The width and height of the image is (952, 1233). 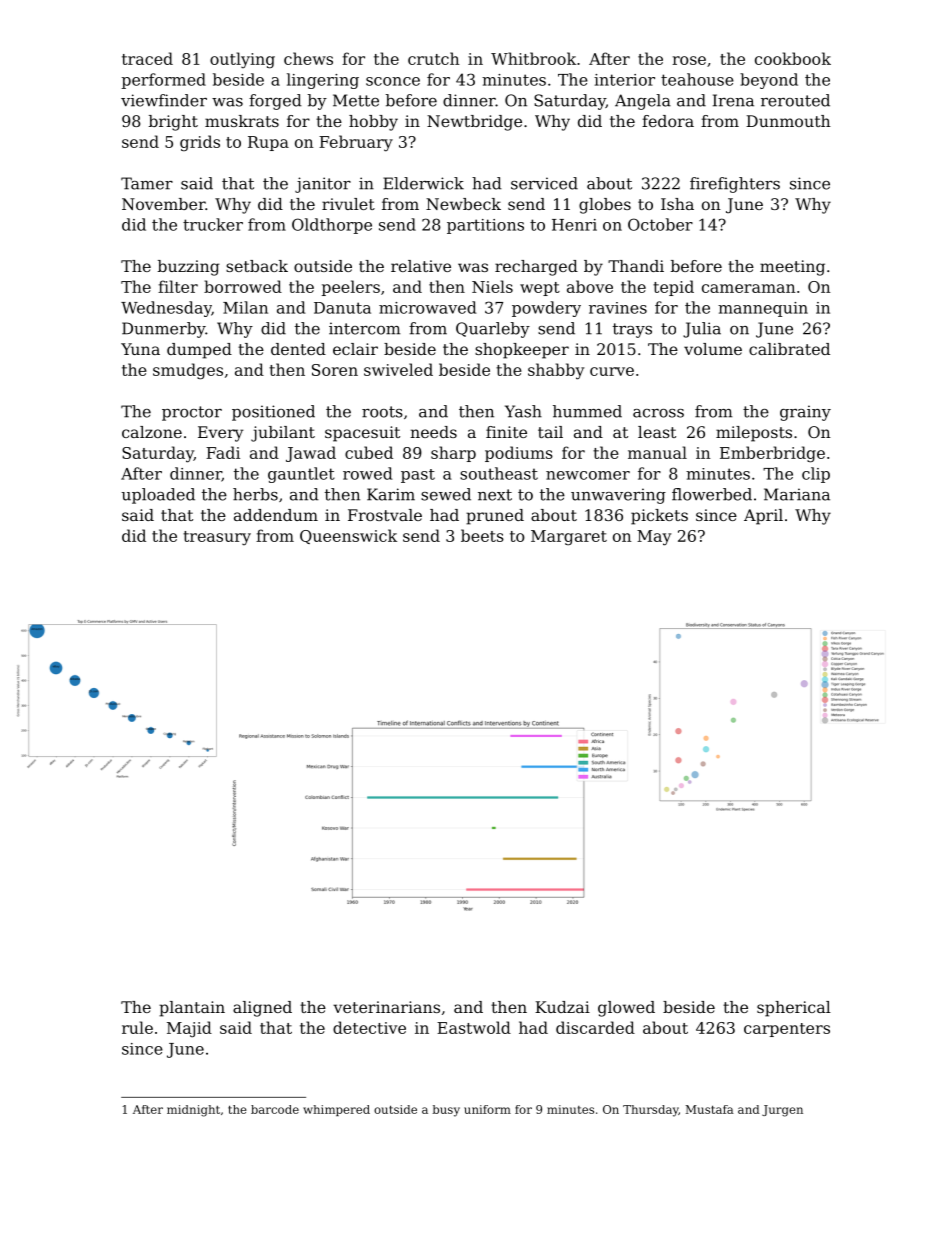 What do you see at coordinates (794, 1009) in the image?
I see `spherical` at bounding box center [794, 1009].
